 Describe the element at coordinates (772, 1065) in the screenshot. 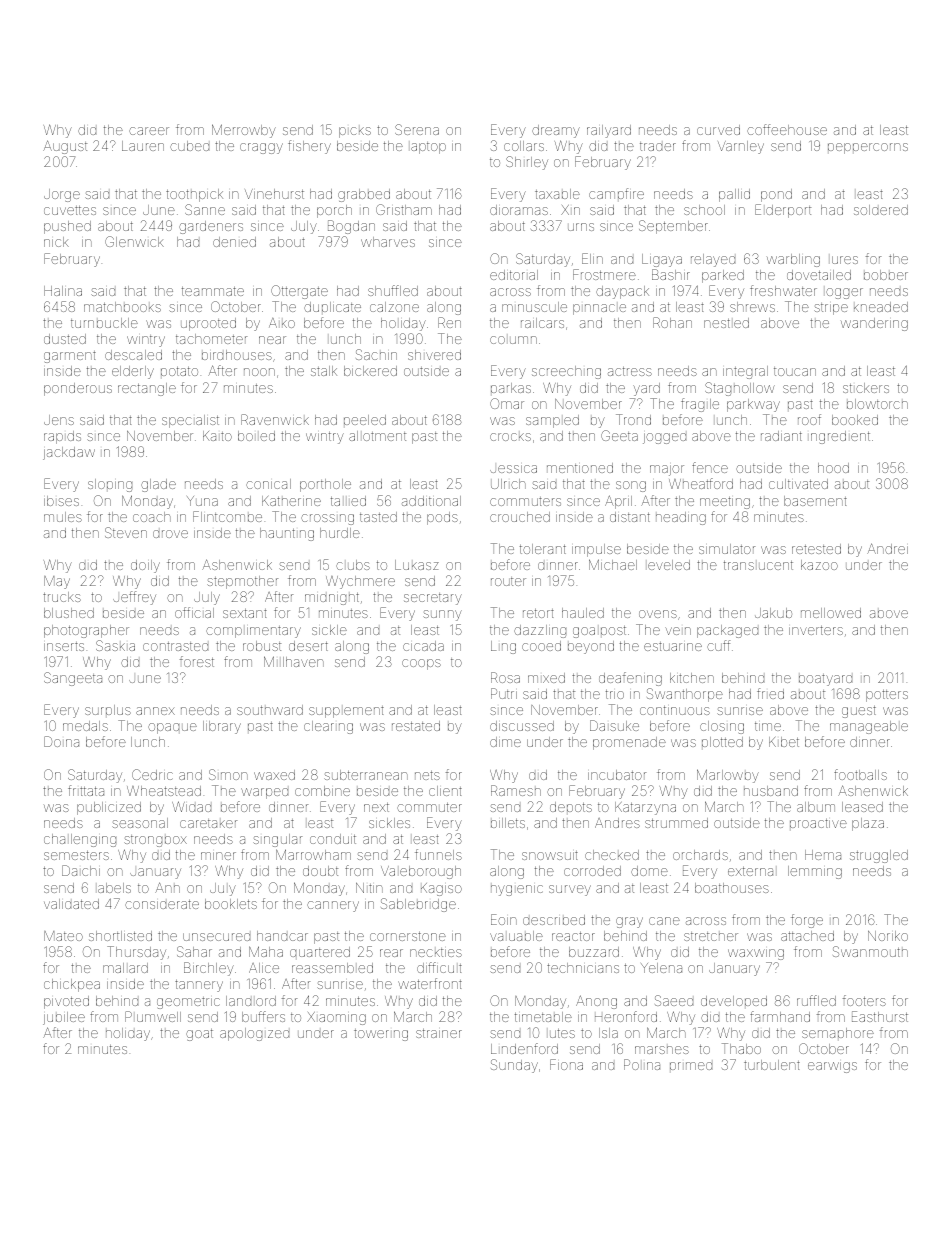

I see `turbulent` at that location.
